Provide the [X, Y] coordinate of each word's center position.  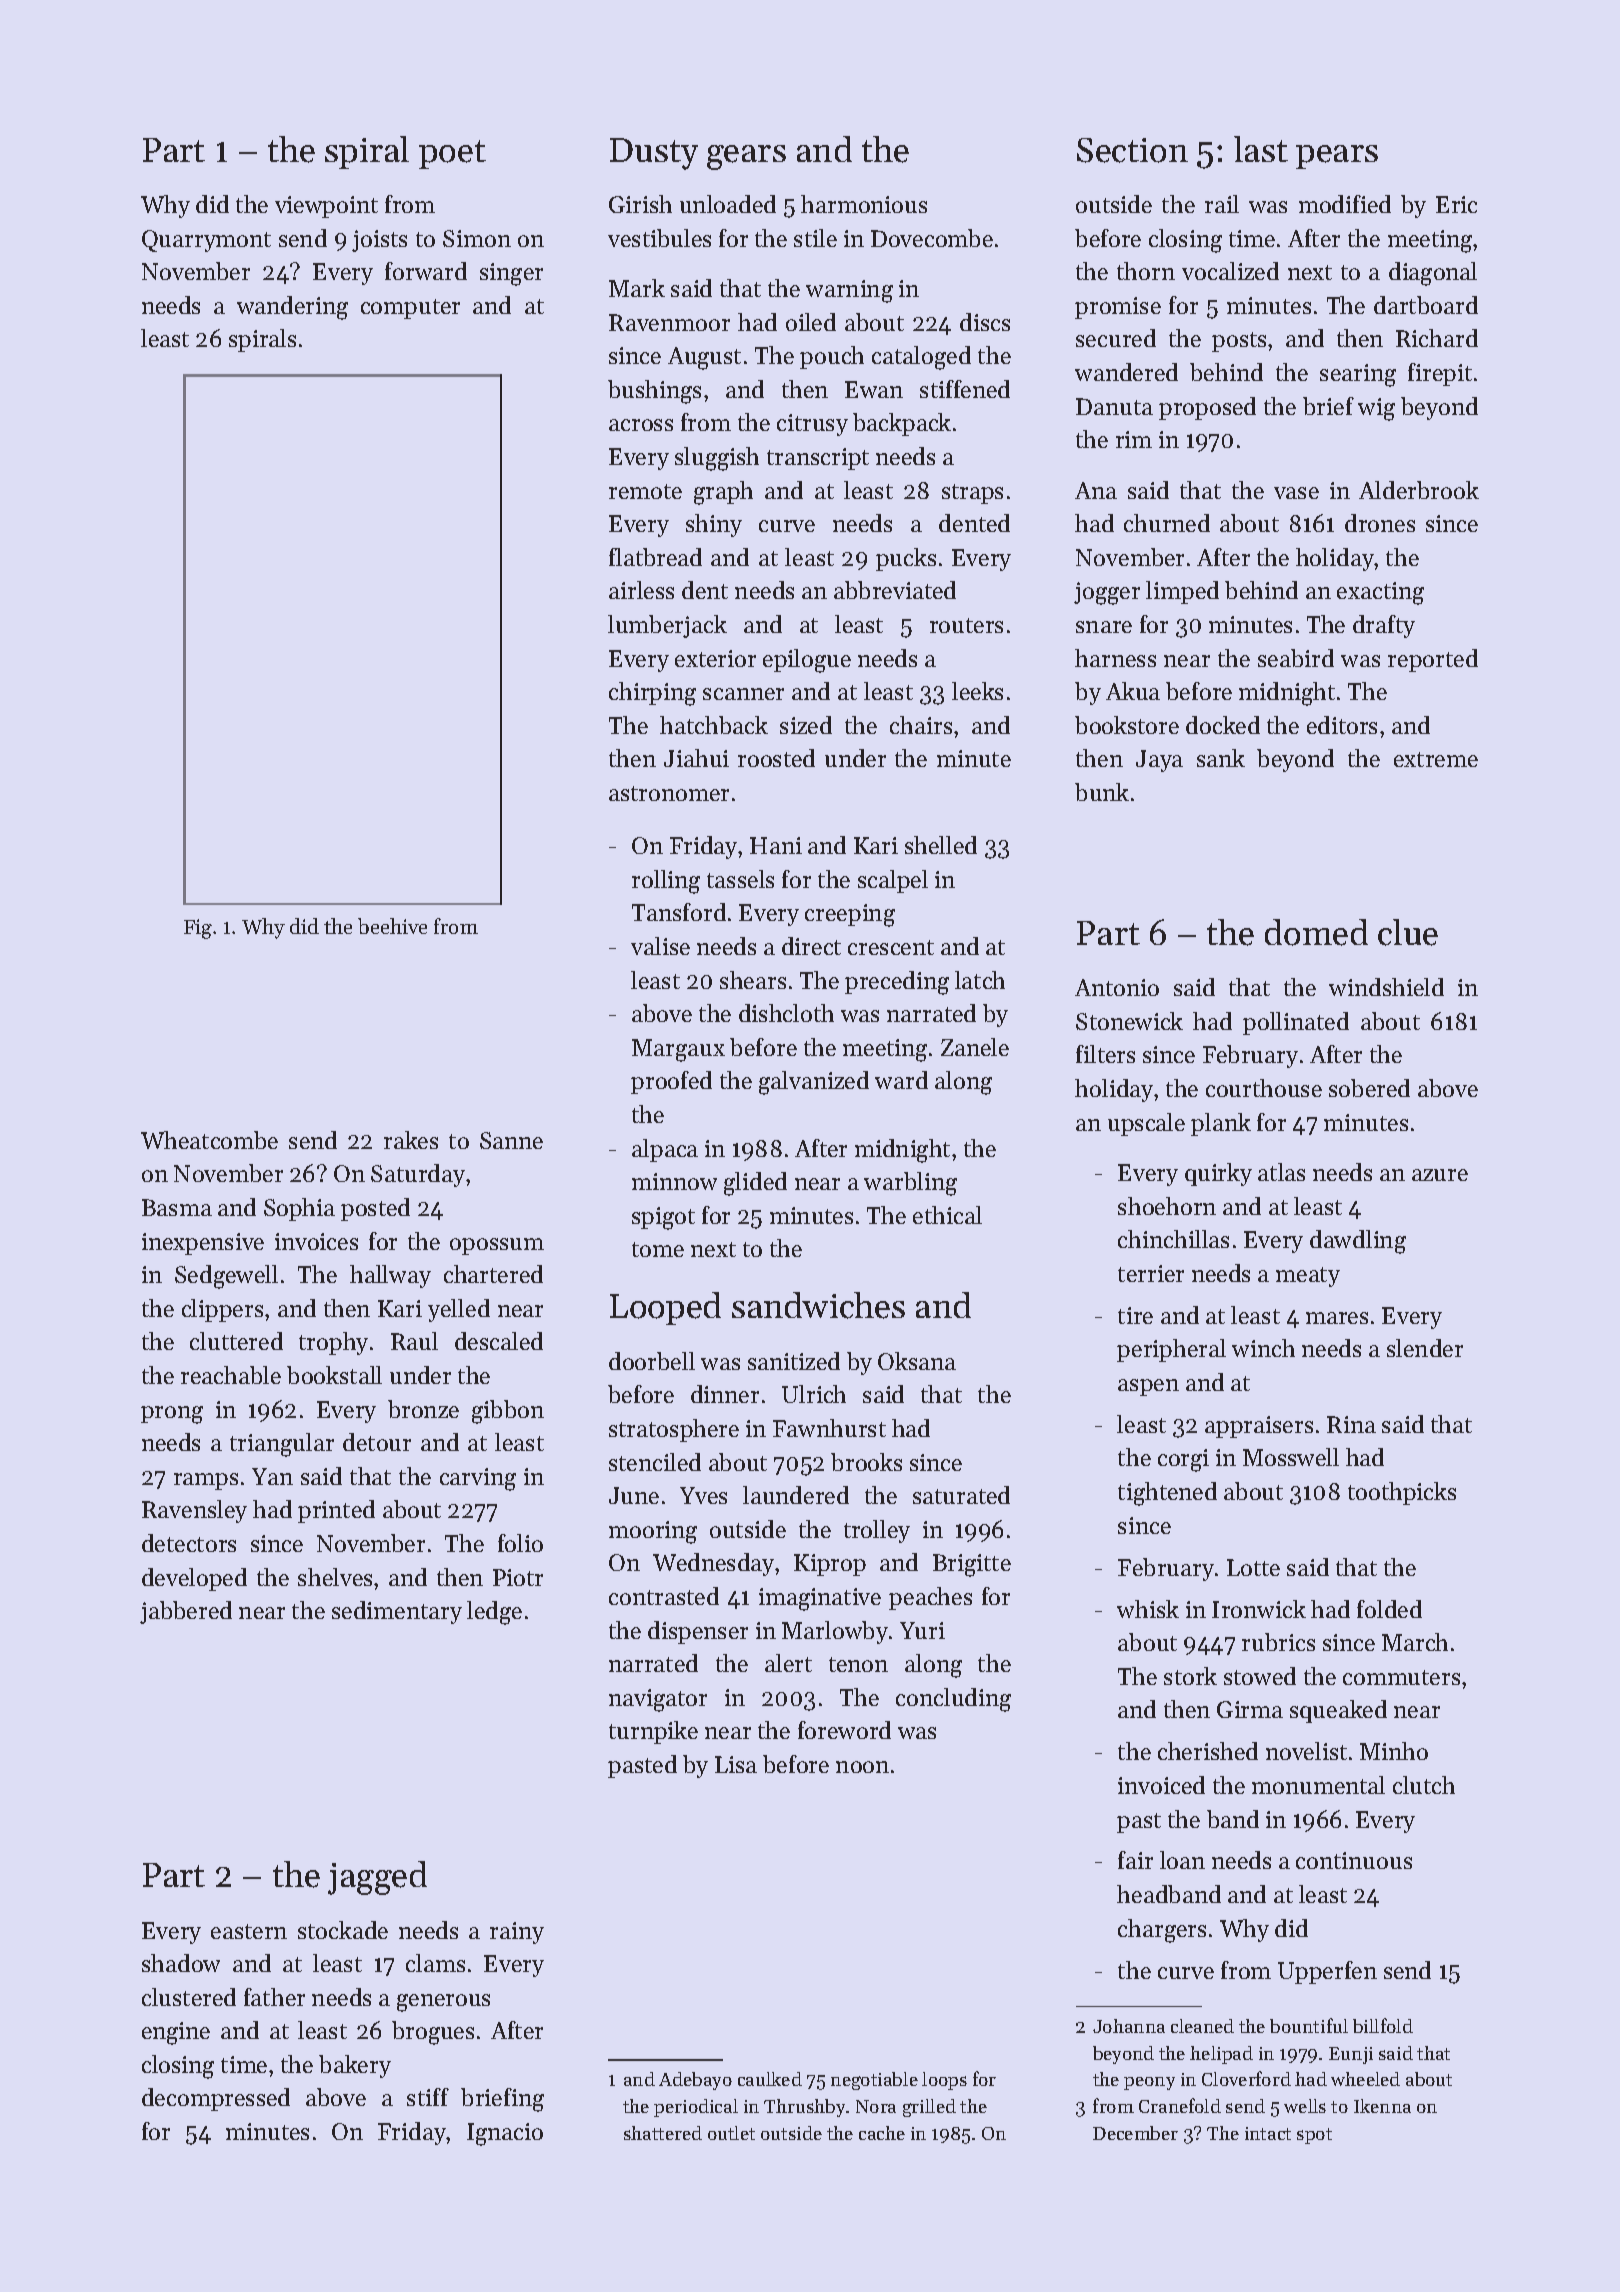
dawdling [1358, 1242]
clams [435, 1963]
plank [1221, 1124]
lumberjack [667, 626]
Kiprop [830, 1565]
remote [645, 491]
